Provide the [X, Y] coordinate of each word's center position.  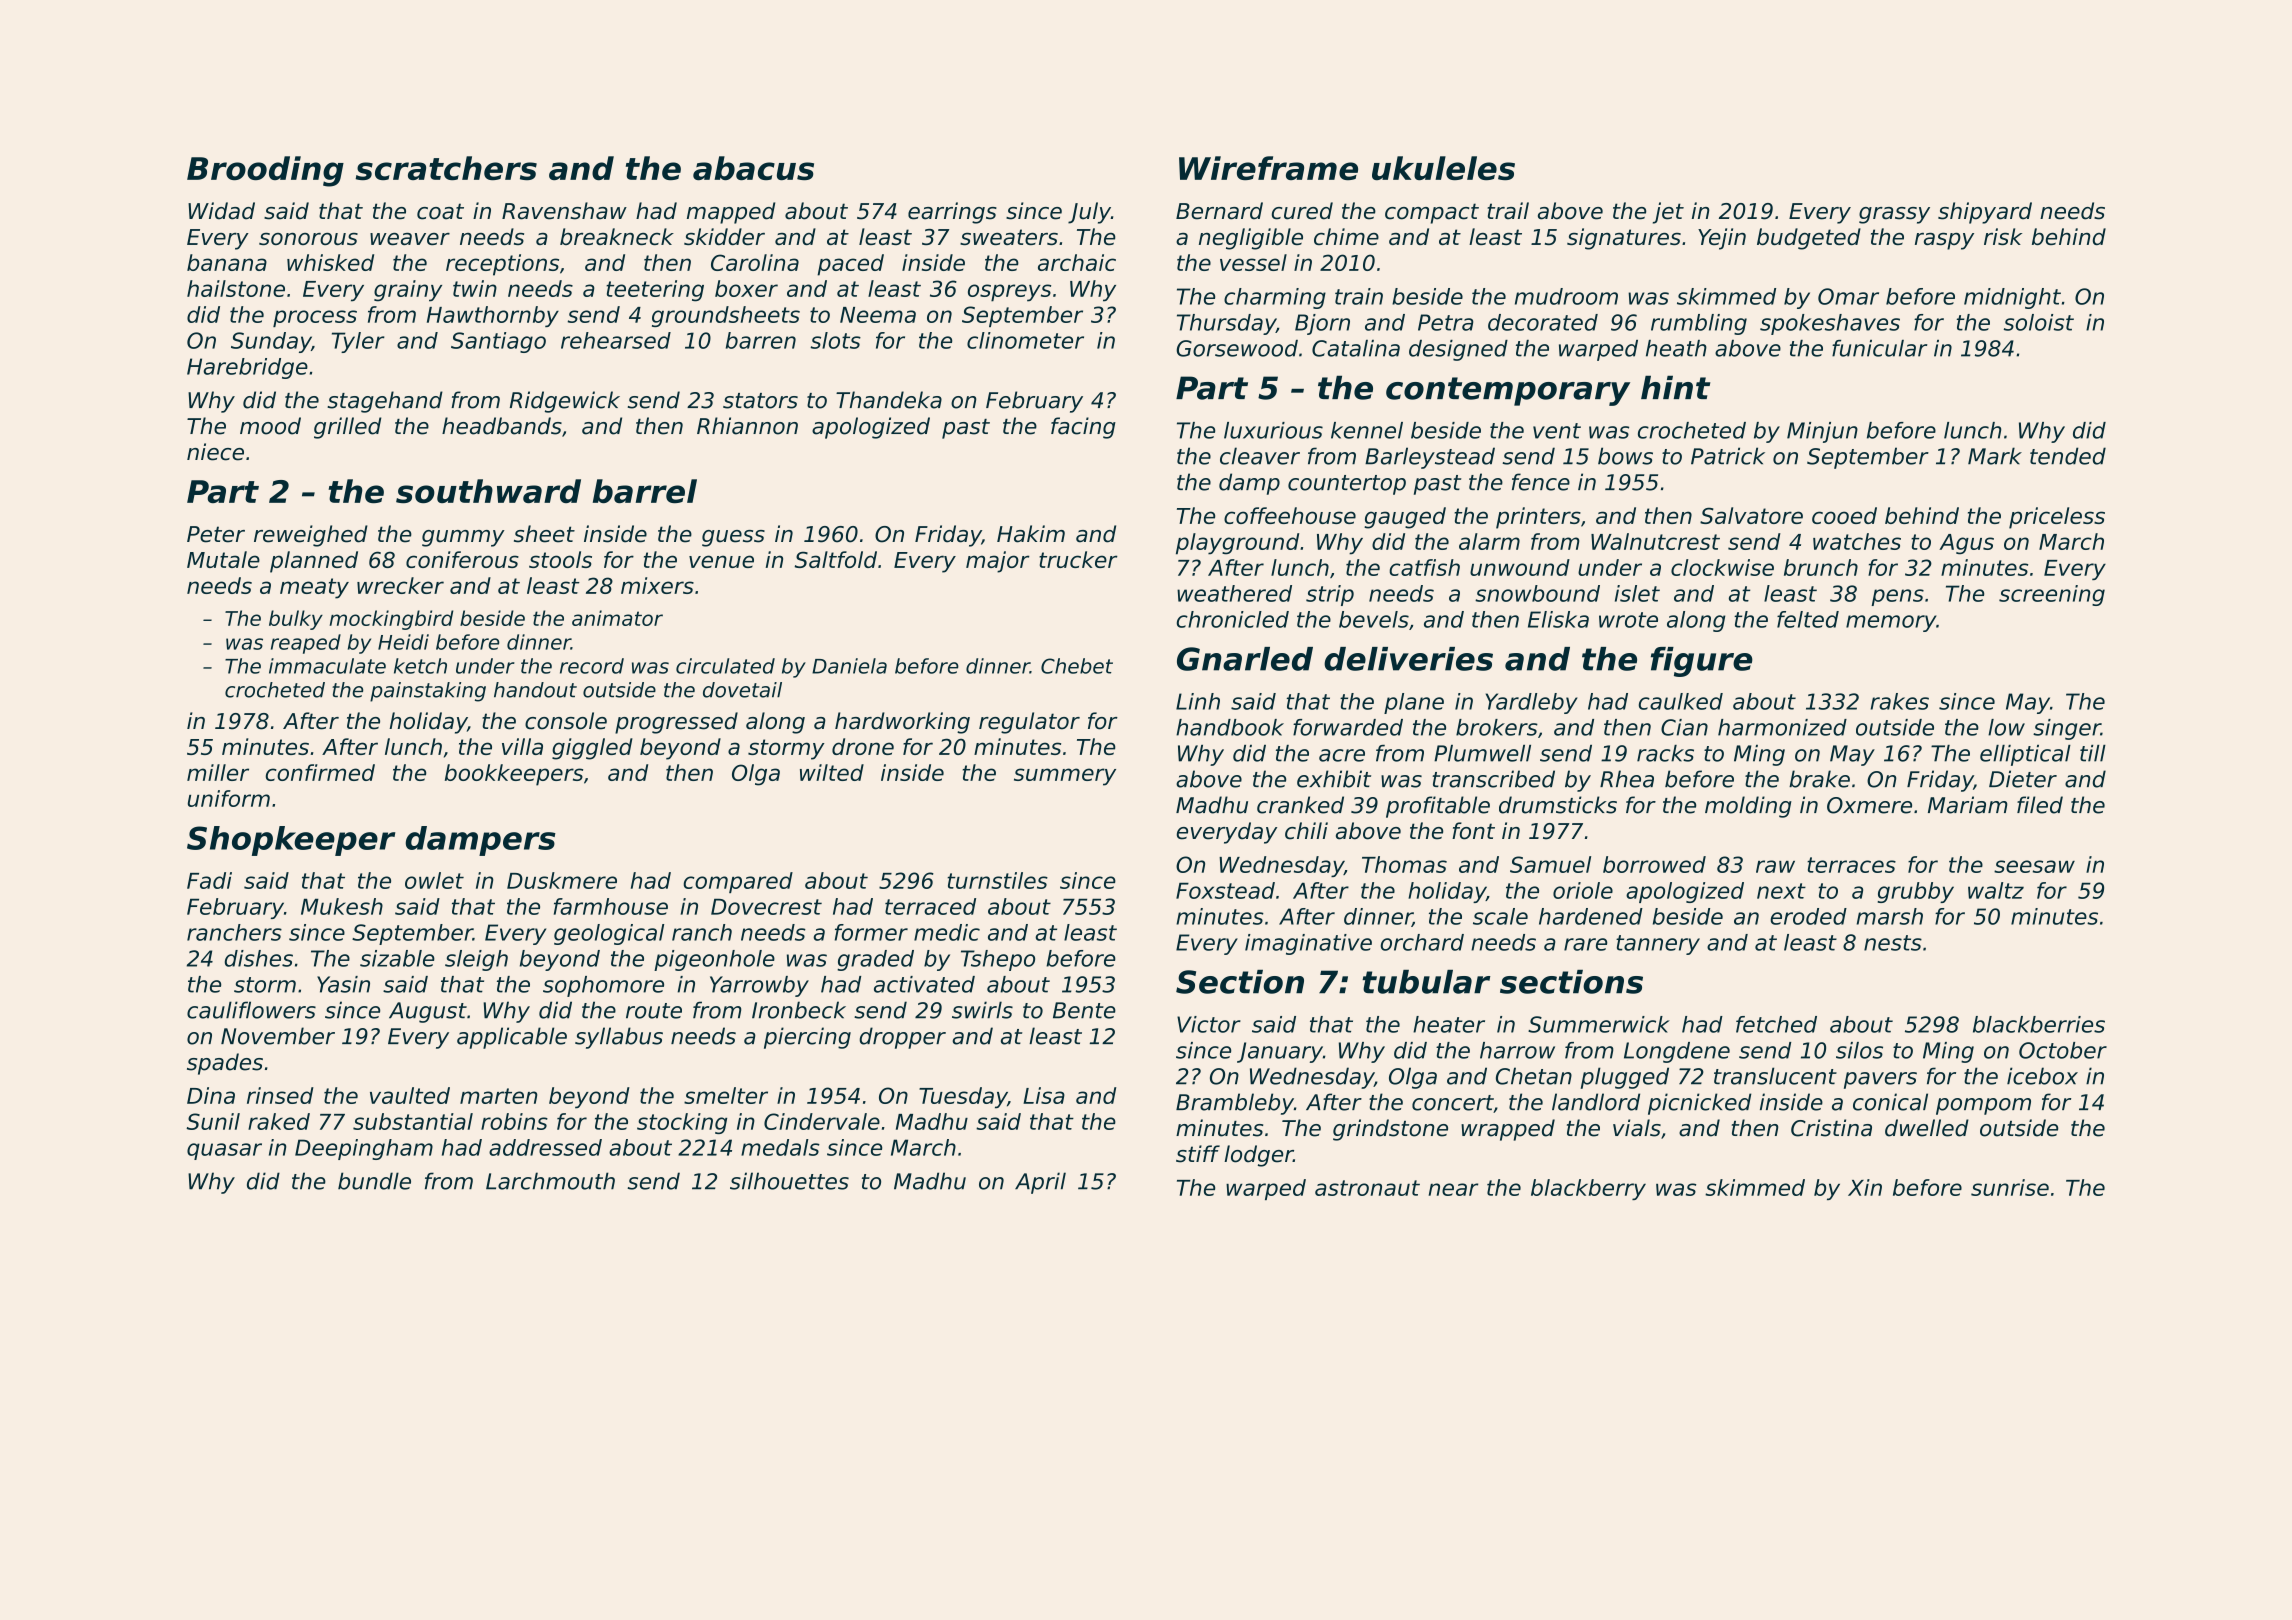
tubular [1426, 982]
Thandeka [889, 400]
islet [1637, 593]
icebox [2042, 1076]
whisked [330, 262]
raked [279, 1121]
